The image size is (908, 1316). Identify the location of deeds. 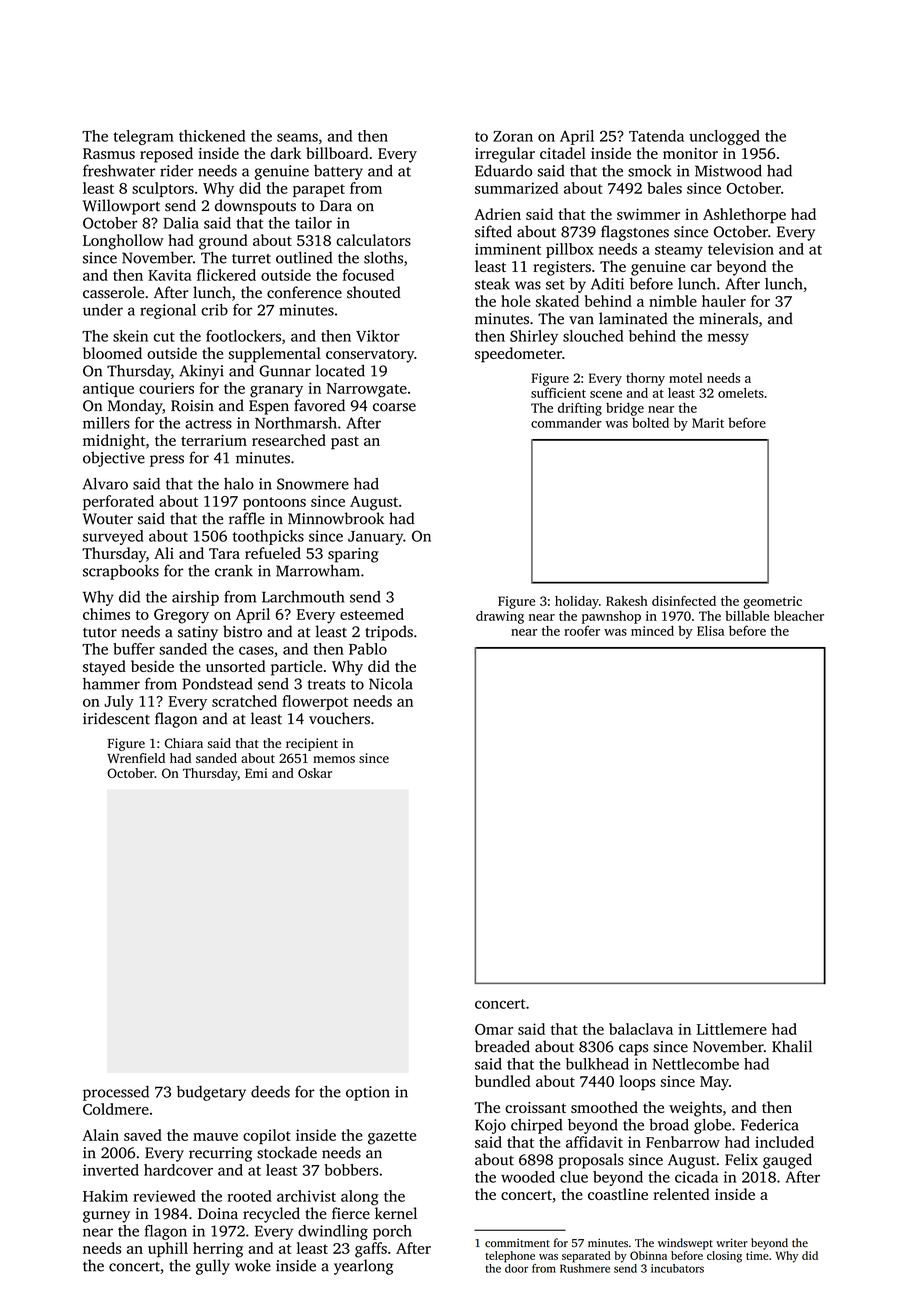
(270, 1092).
